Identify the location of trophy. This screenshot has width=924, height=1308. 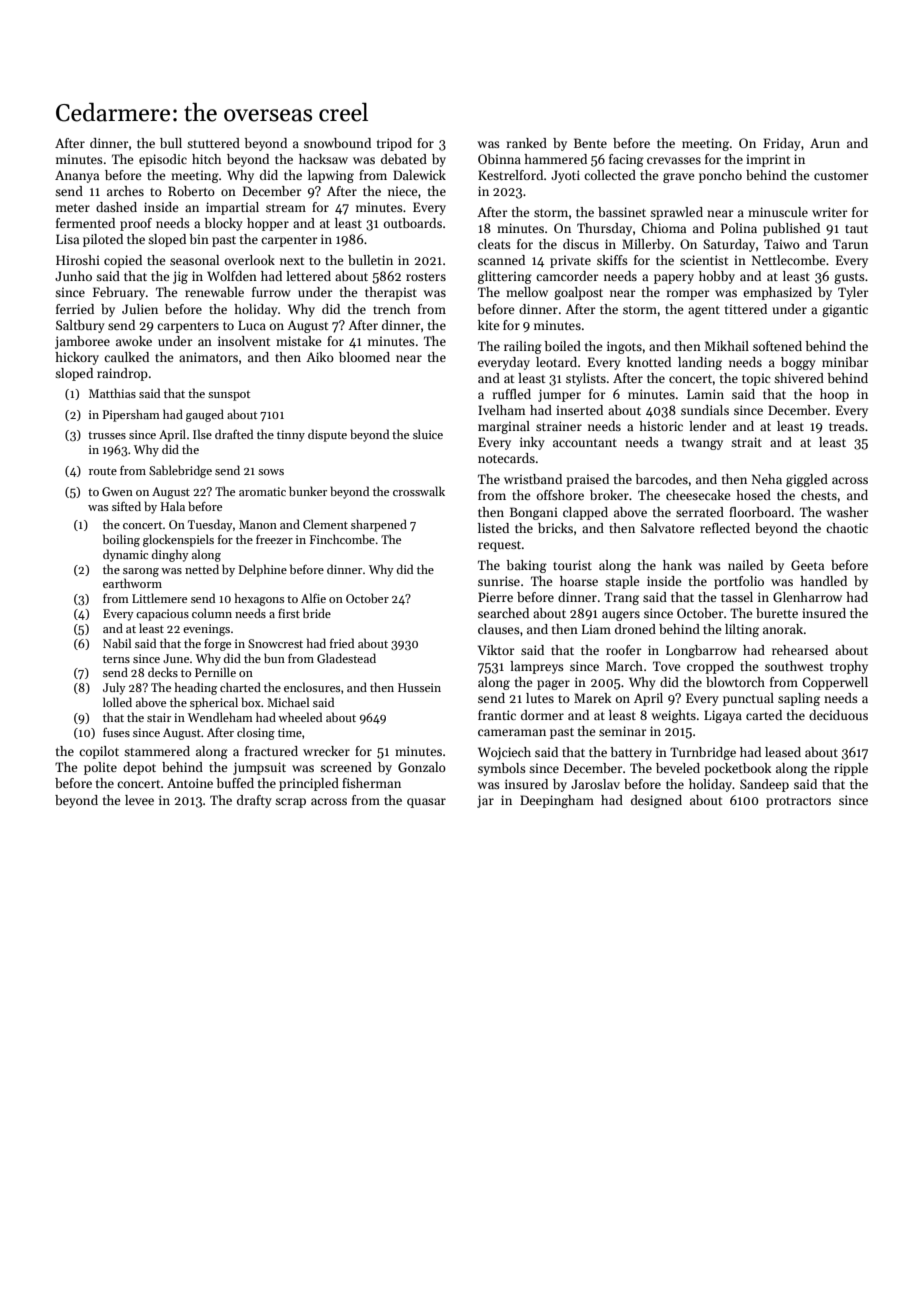
(849, 667).
